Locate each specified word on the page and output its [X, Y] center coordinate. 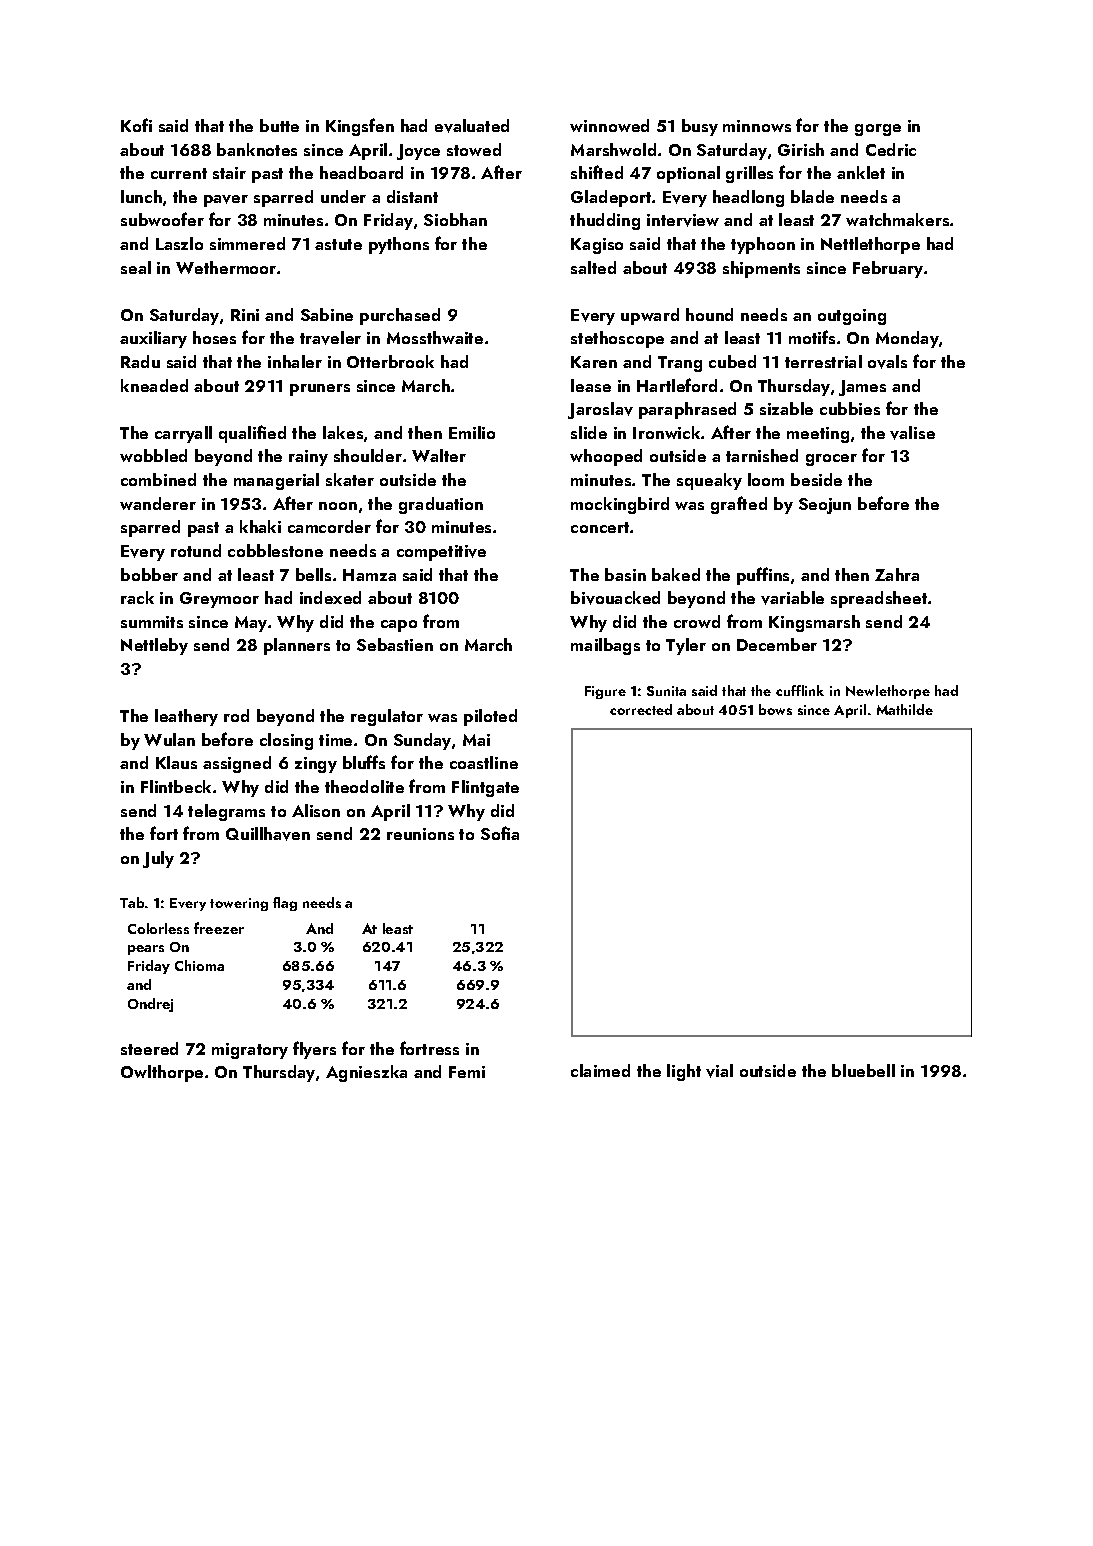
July [158, 859]
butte [279, 125]
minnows [757, 126]
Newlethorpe [888, 692]
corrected [641, 709]
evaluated [472, 126]
